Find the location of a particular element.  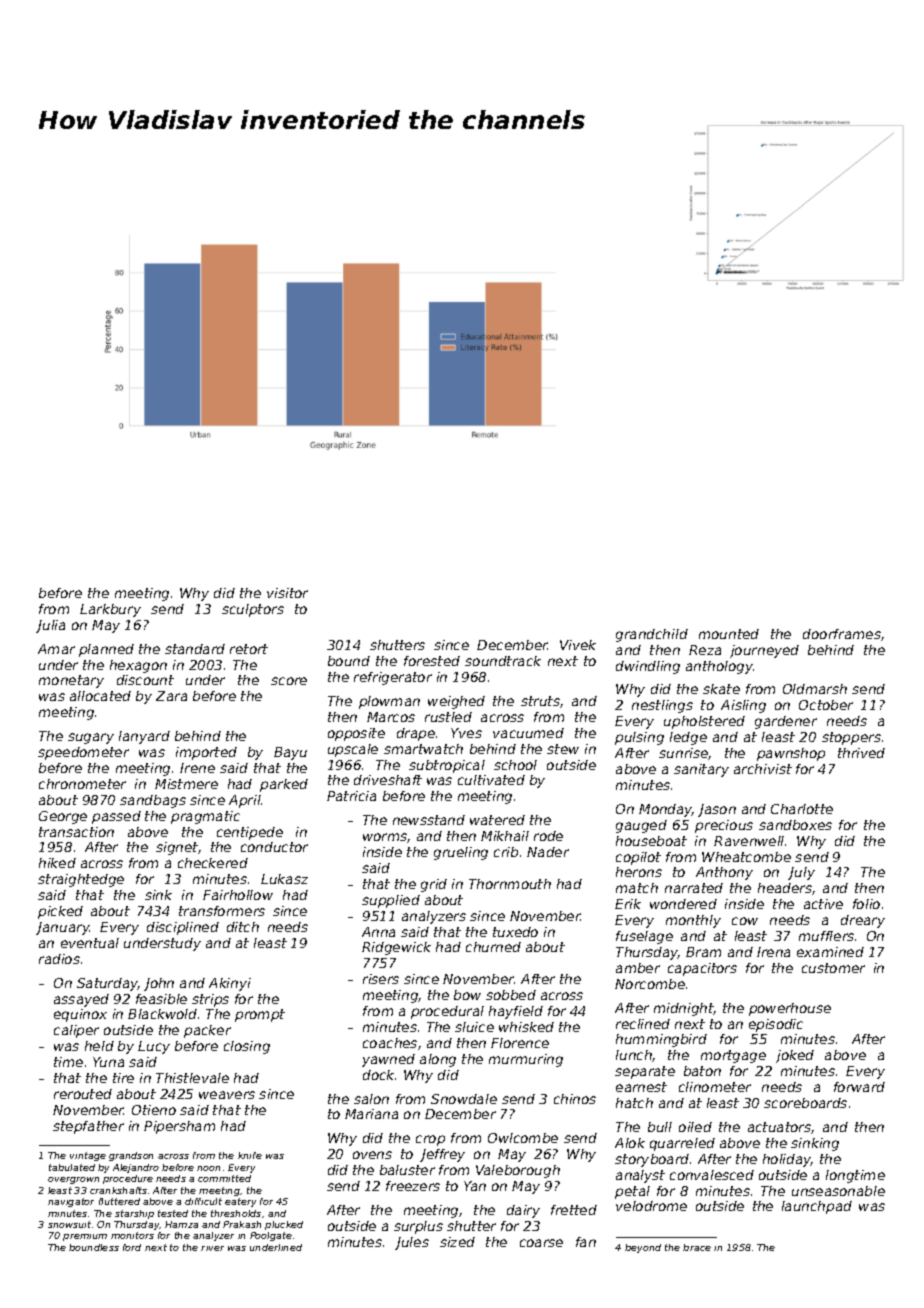

opposite is located at coordinates (356, 734).
